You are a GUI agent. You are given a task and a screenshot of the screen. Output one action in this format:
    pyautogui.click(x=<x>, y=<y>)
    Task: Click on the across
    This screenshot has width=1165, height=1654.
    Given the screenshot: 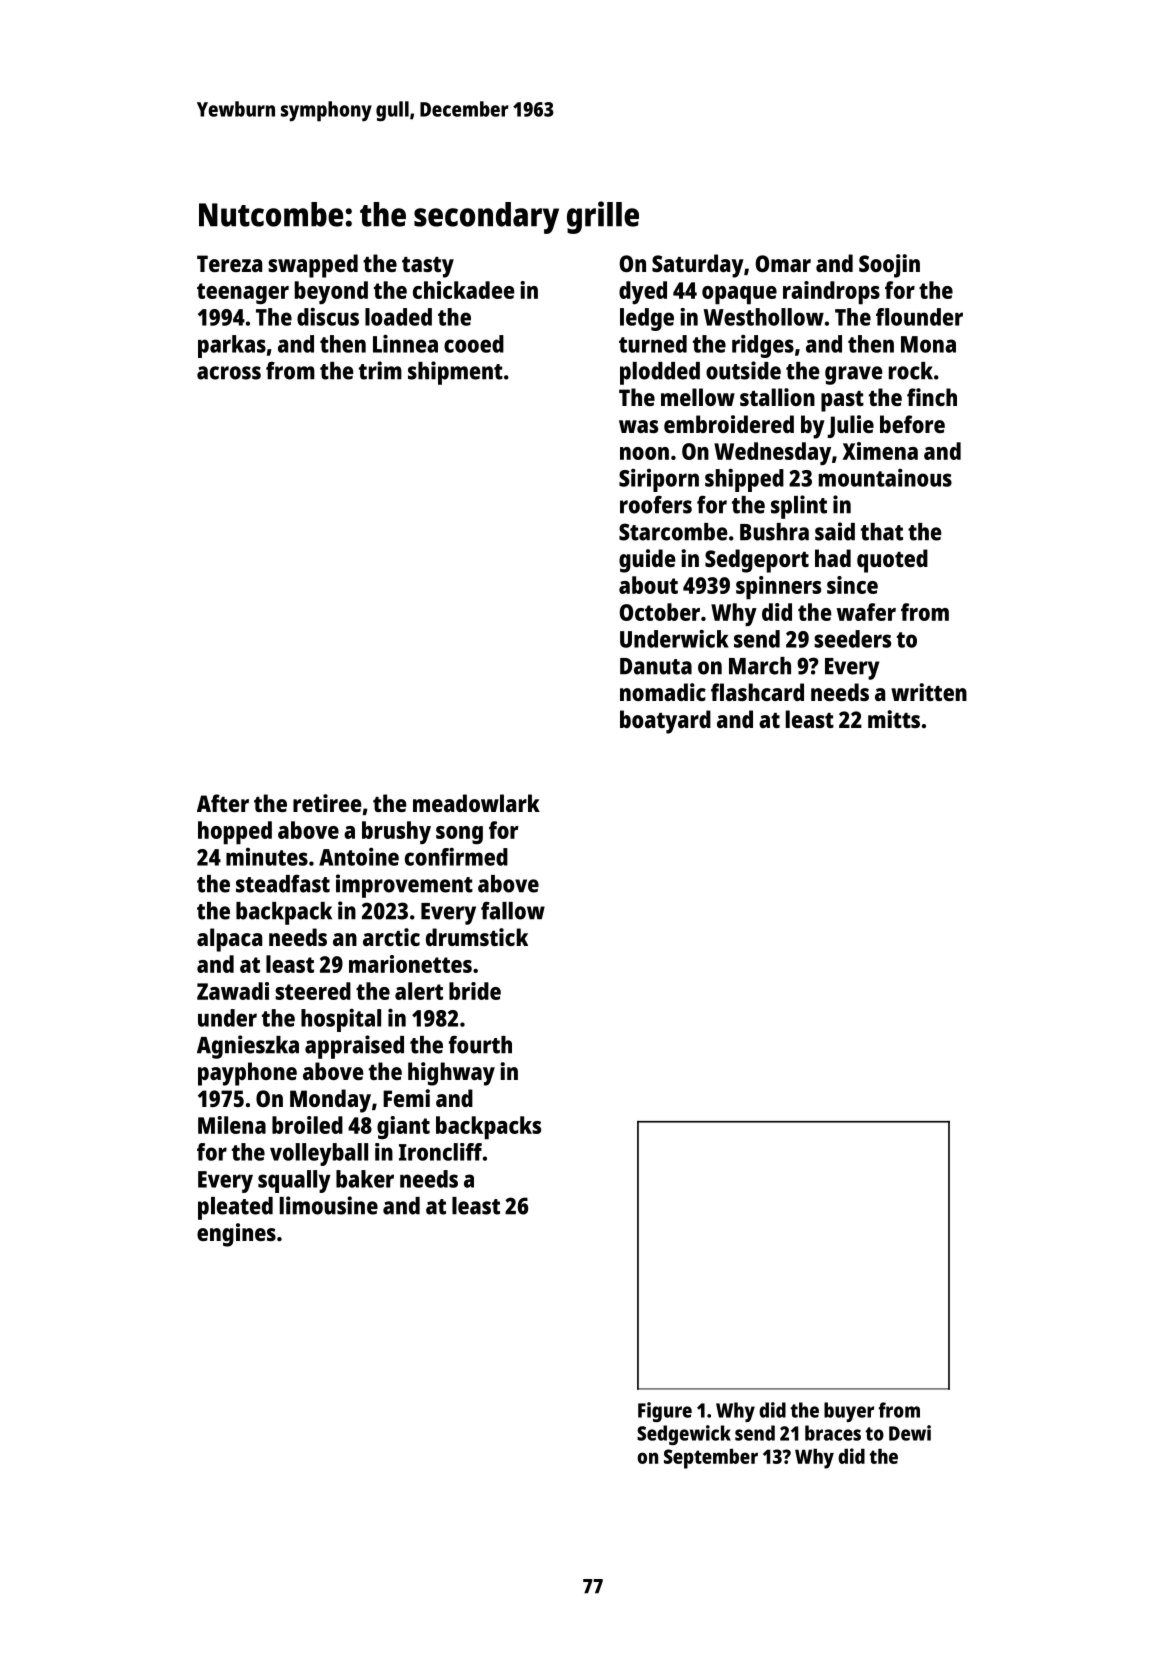 What is the action you would take?
    pyautogui.click(x=229, y=373)
